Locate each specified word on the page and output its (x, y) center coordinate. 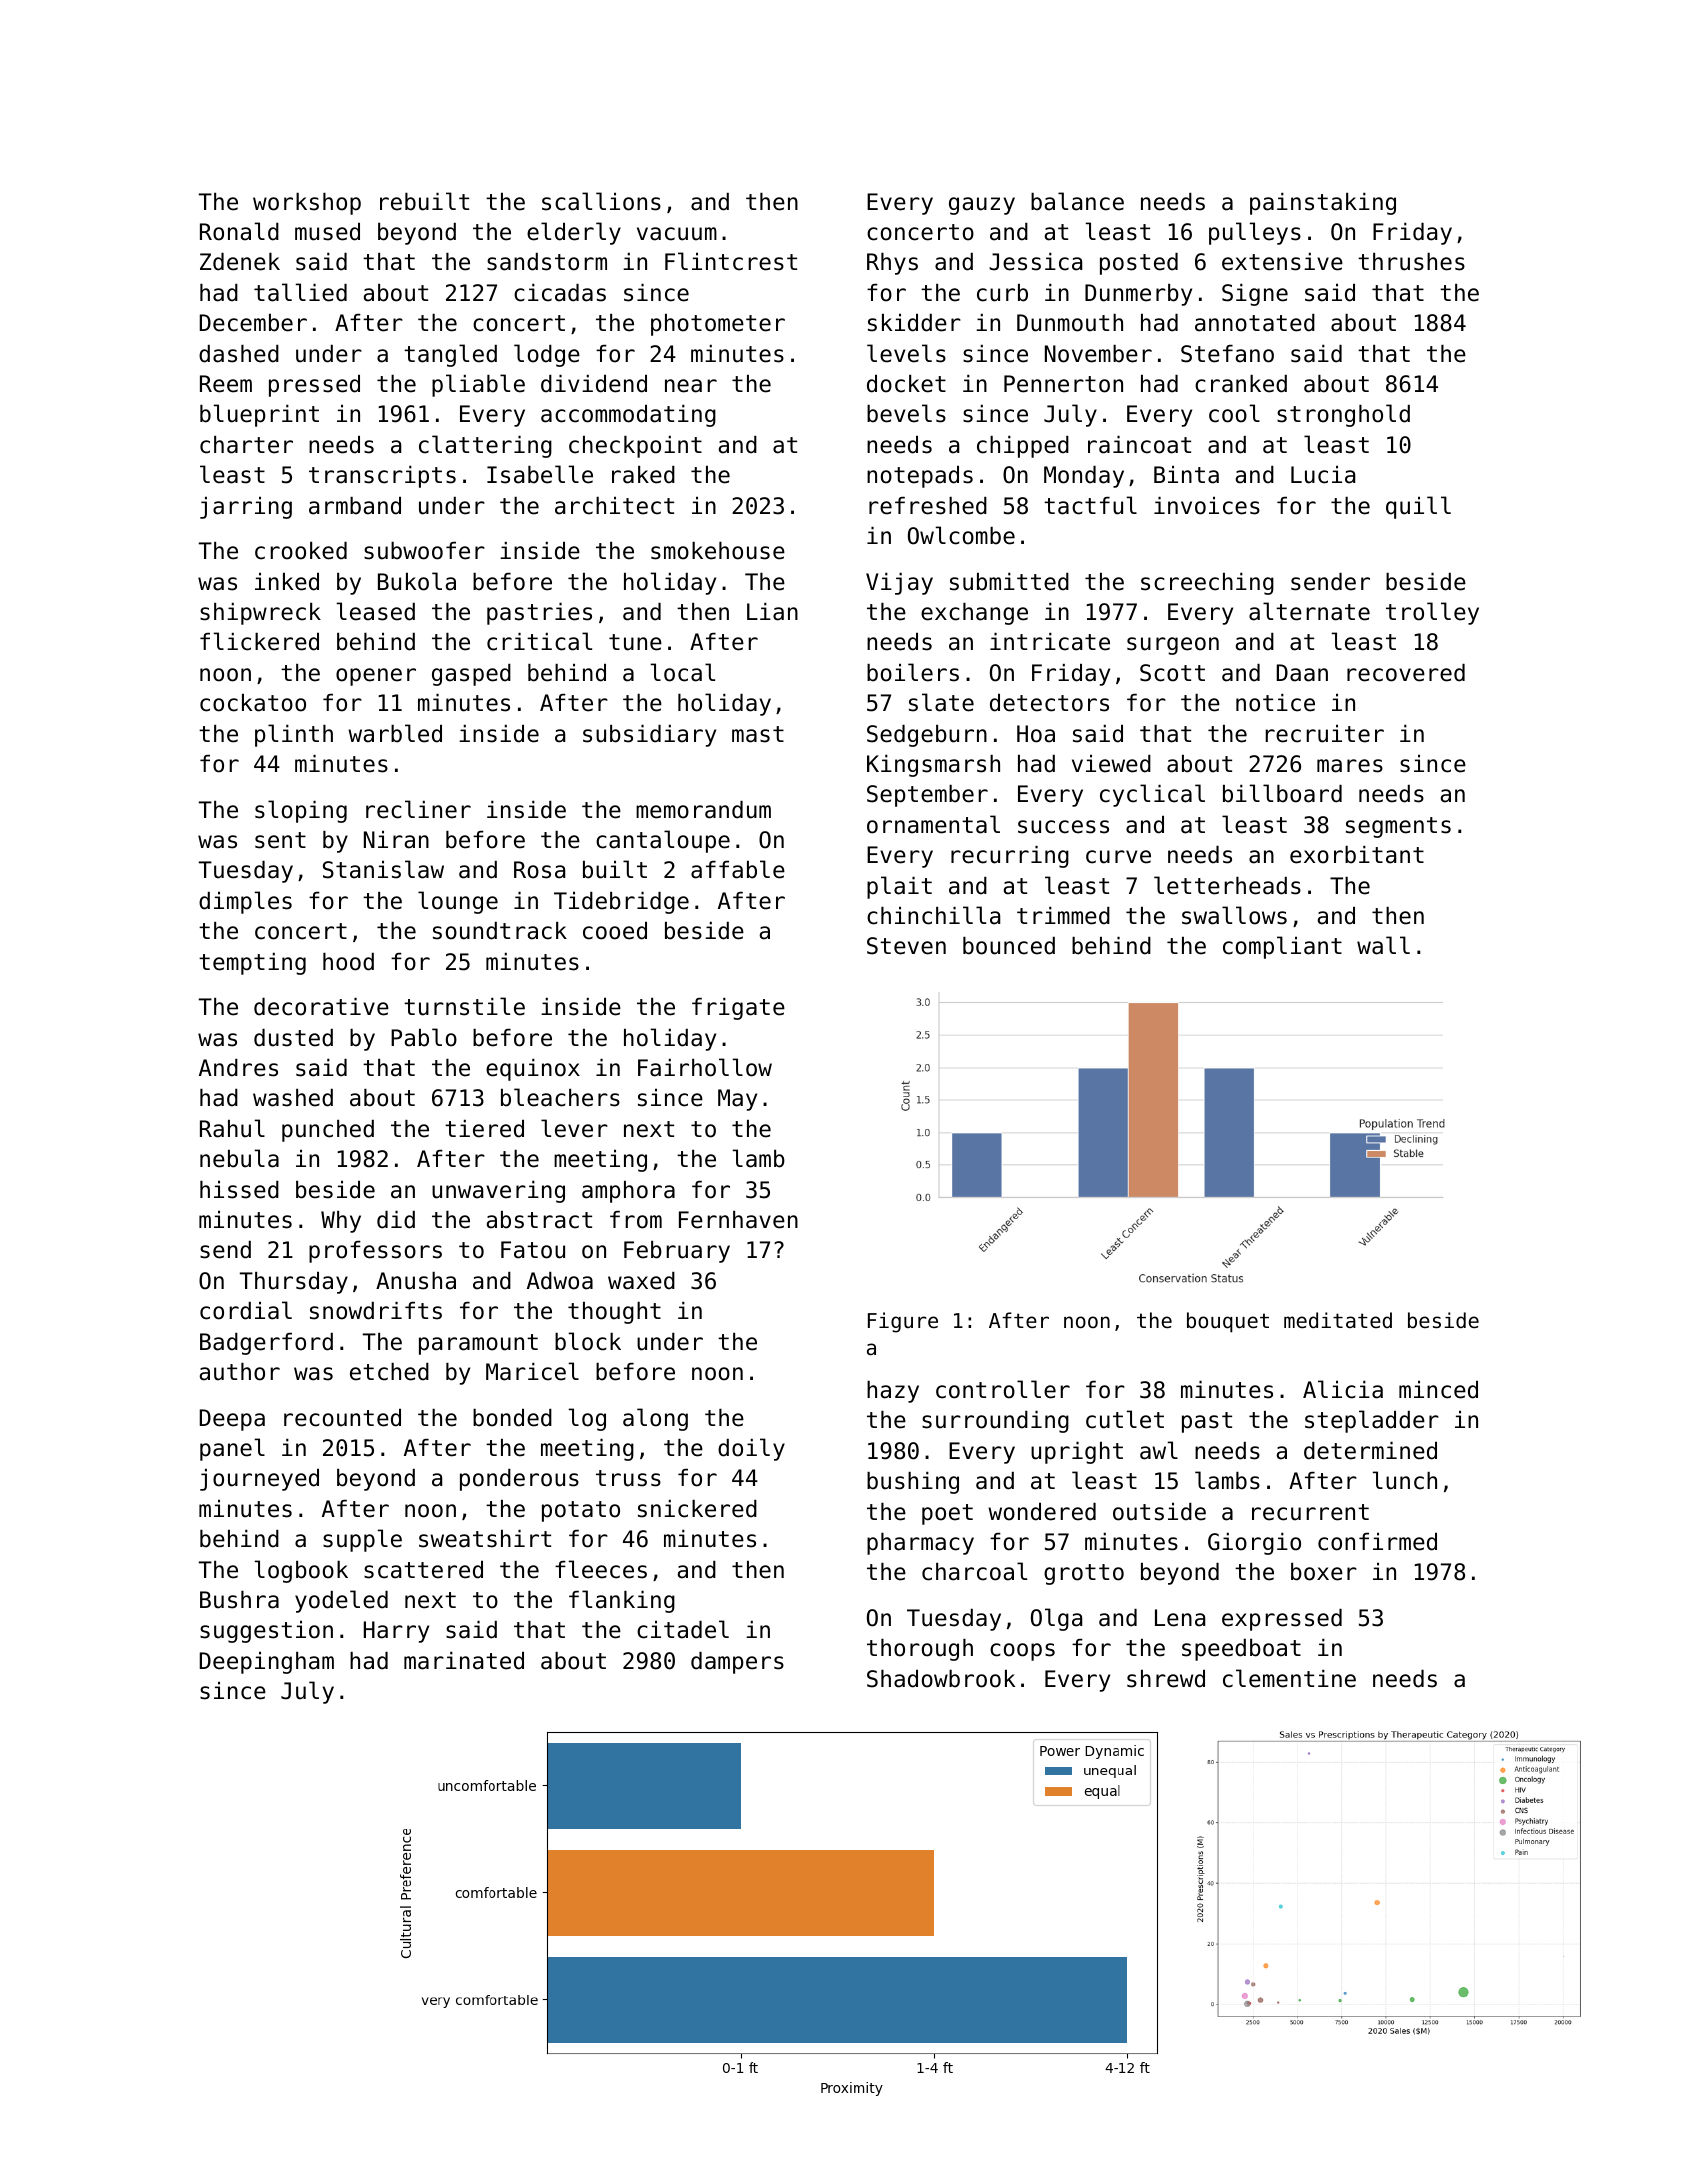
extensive (1282, 262)
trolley (1432, 613)
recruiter (1324, 734)
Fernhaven (738, 1220)
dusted (293, 1038)
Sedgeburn (927, 736)
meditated (1338, 1320)
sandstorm (547, 262)
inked (287, 582)
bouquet (1228, 1322)
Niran (396, 840)
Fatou (533, 1250)
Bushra (239, 1600)
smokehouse (718, 551)
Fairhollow (705, 1067)
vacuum (677, 234)
